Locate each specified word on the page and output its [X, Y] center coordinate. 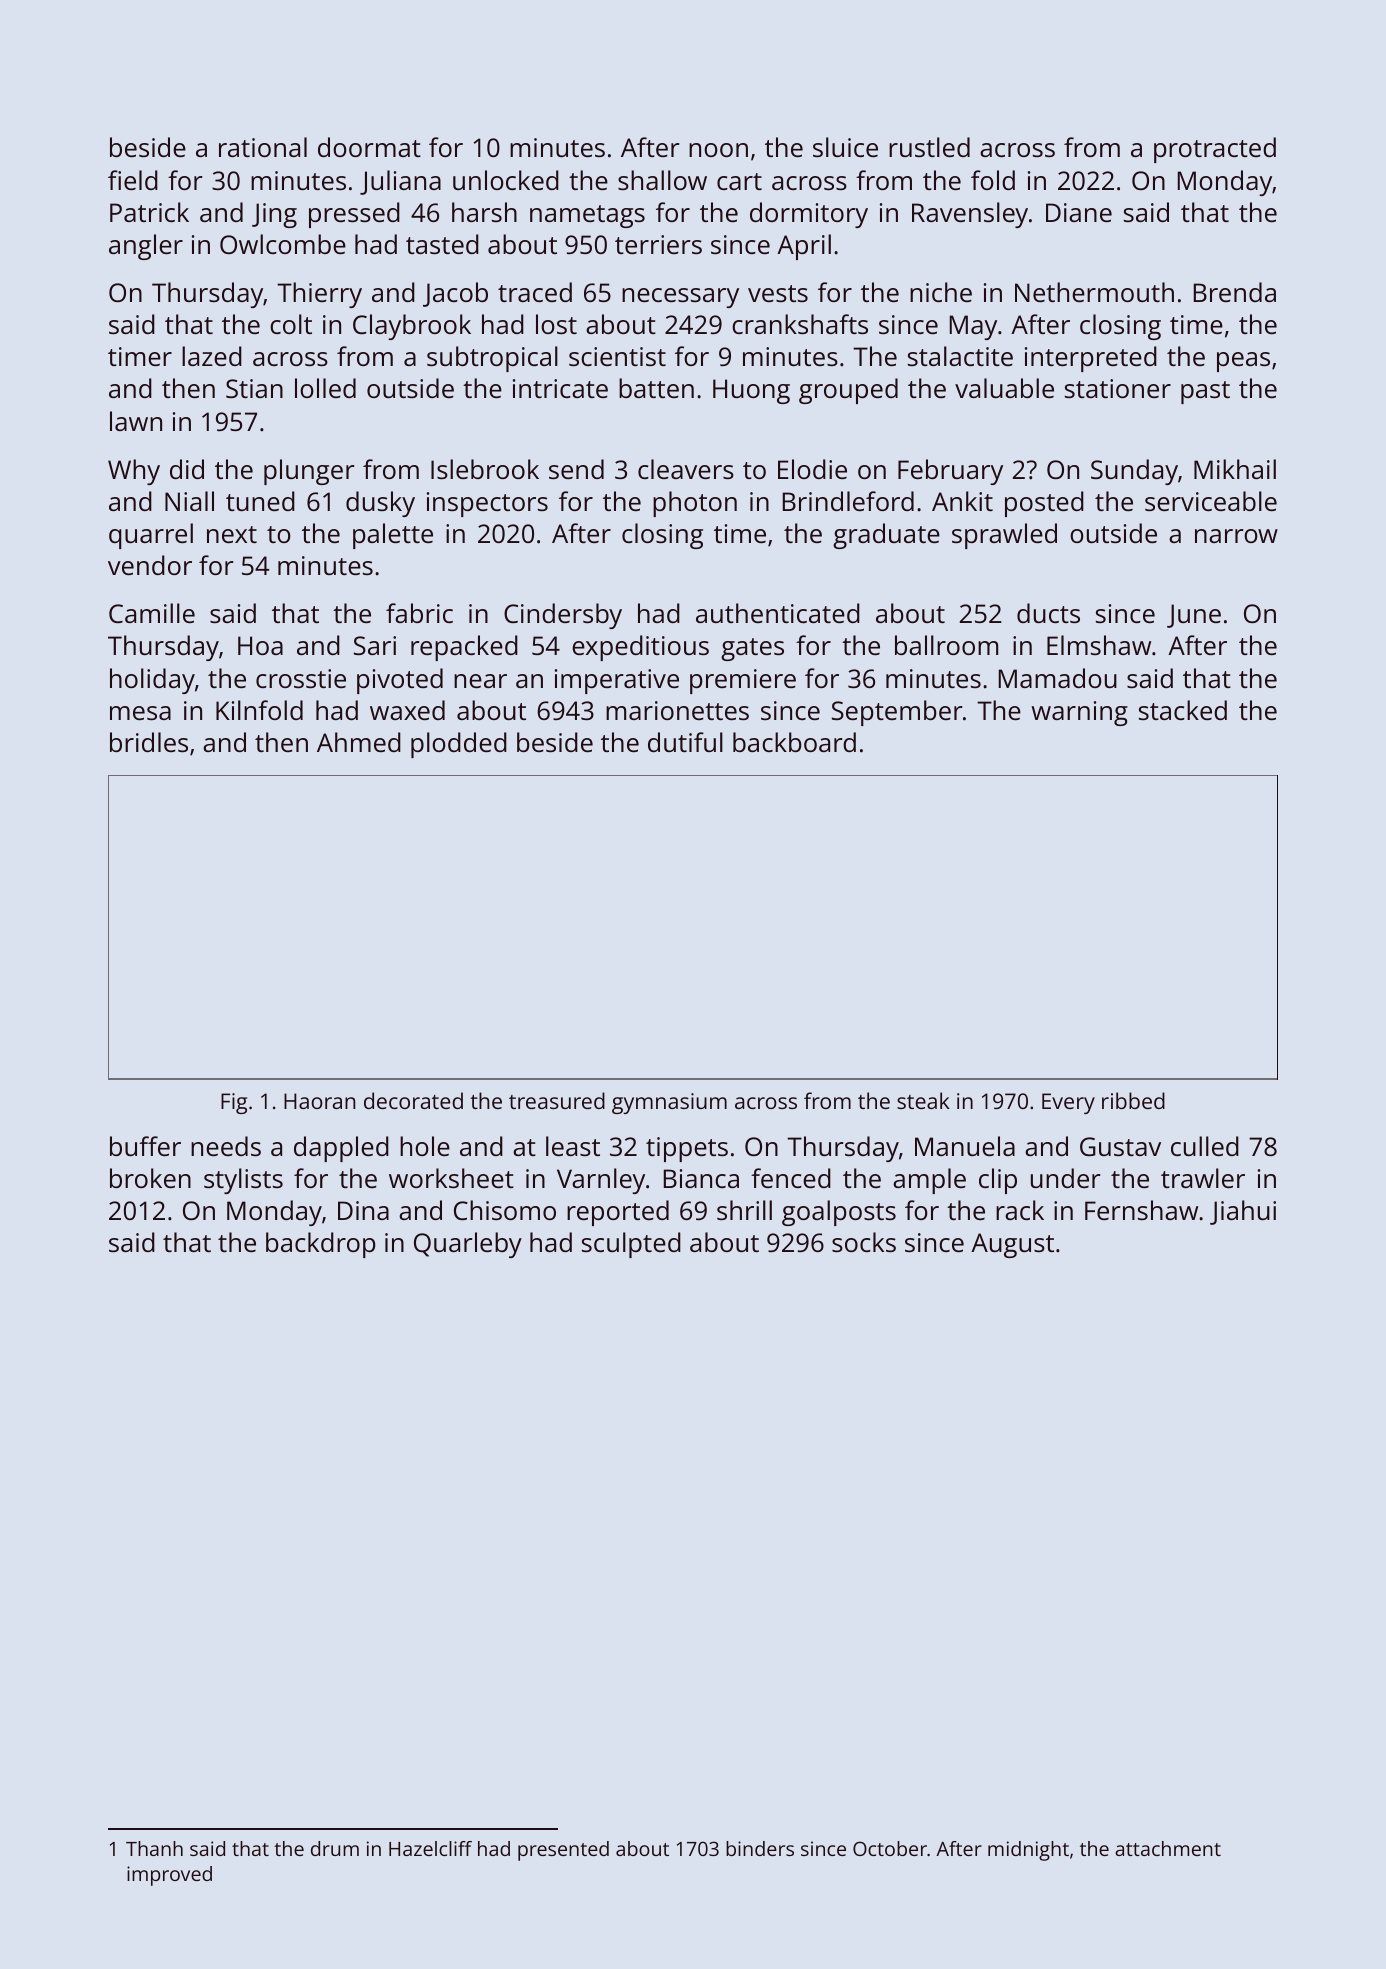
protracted [1215, 150]
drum [335, 1848]
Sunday [1134, 472]
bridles [149, 742]
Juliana [400, 182]
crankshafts [800, 324]
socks [864, 1242]
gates [752, 649]
